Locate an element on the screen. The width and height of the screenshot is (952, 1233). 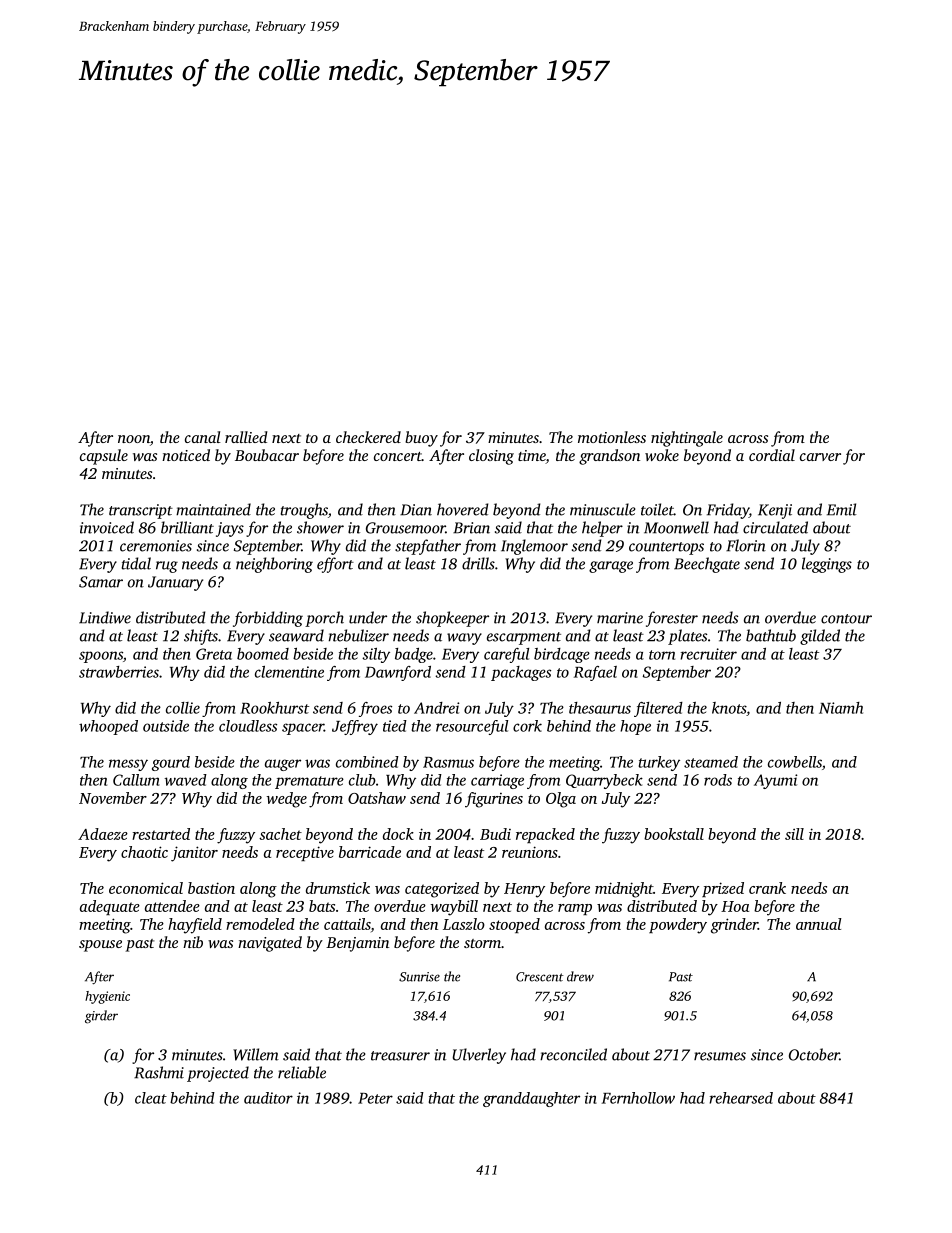
Benjamin is located at coordinates (357, 944).
